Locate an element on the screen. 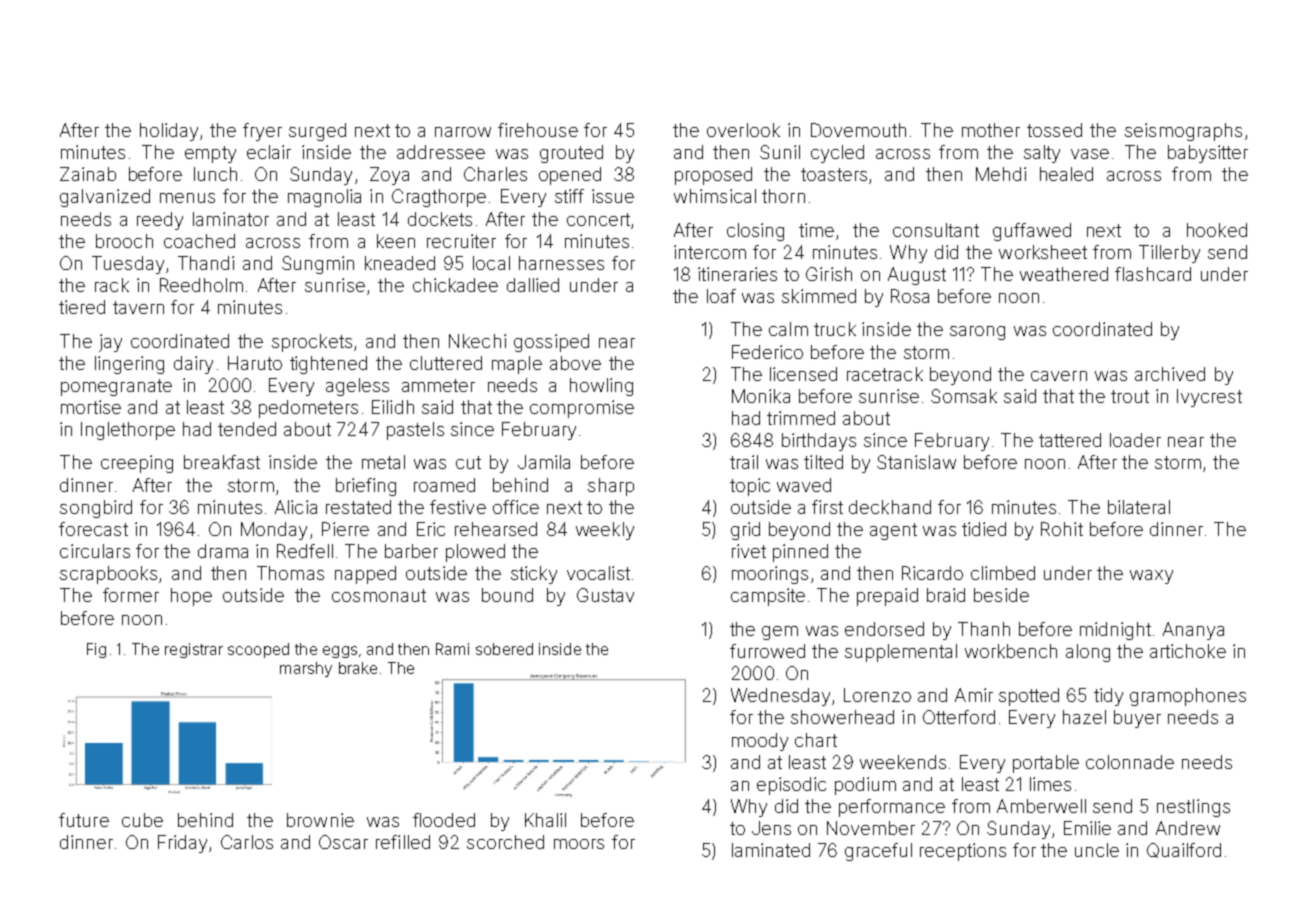 Image resolution: width=1308 pixels, height=924 pixels. gem is located at coordinates (780, 633).
